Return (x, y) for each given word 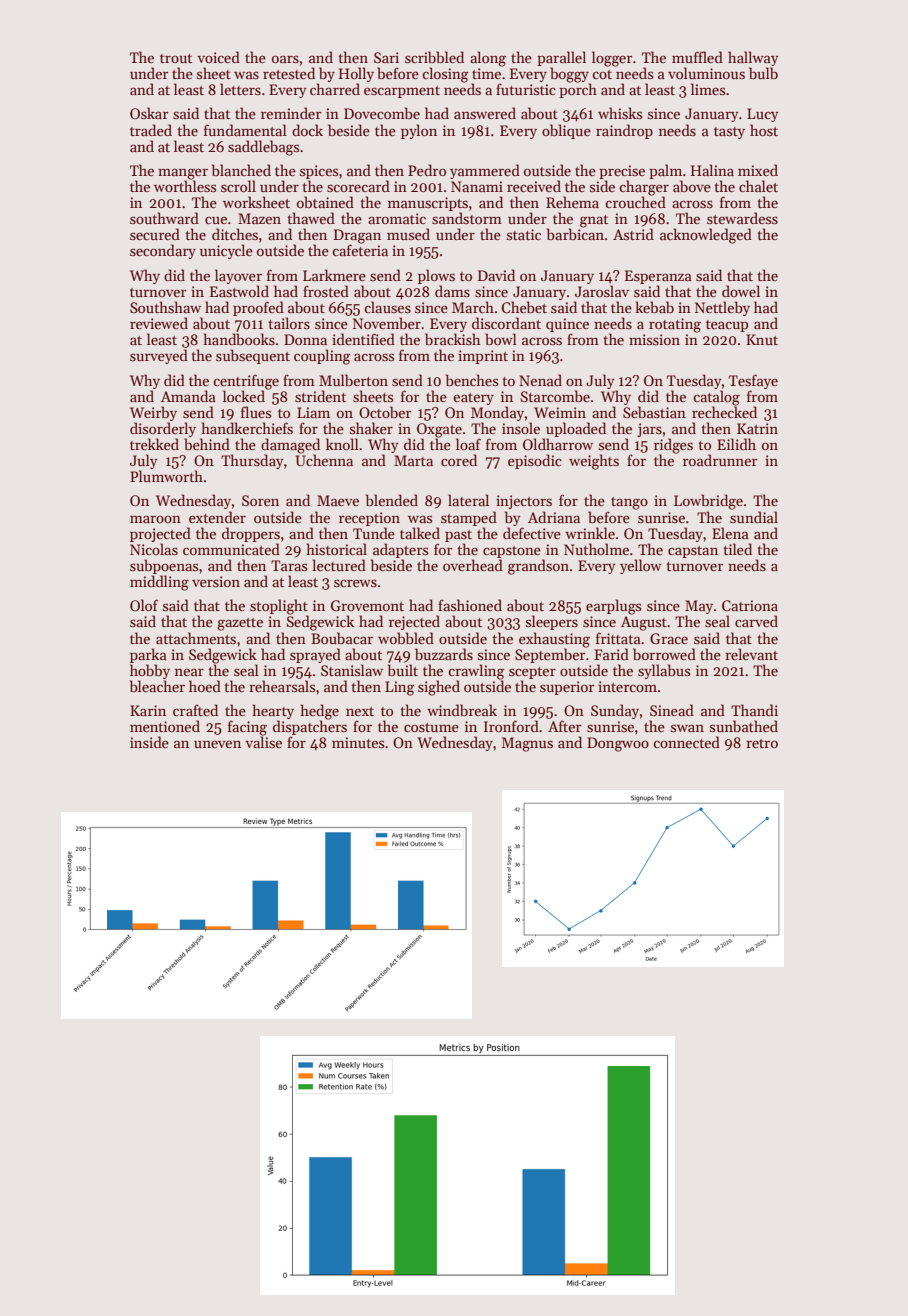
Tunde (374, 533)
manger (183, 174)
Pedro (427, 170)
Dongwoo (618, 744)
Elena (730, 533)
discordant (506, 323)
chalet (758, 186)
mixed (758, 170)
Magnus (527, 744)
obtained (325, 202)
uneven (217, 744)
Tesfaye (753, 381)
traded (151, 130)
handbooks (239, 339)
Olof (144, 605)
